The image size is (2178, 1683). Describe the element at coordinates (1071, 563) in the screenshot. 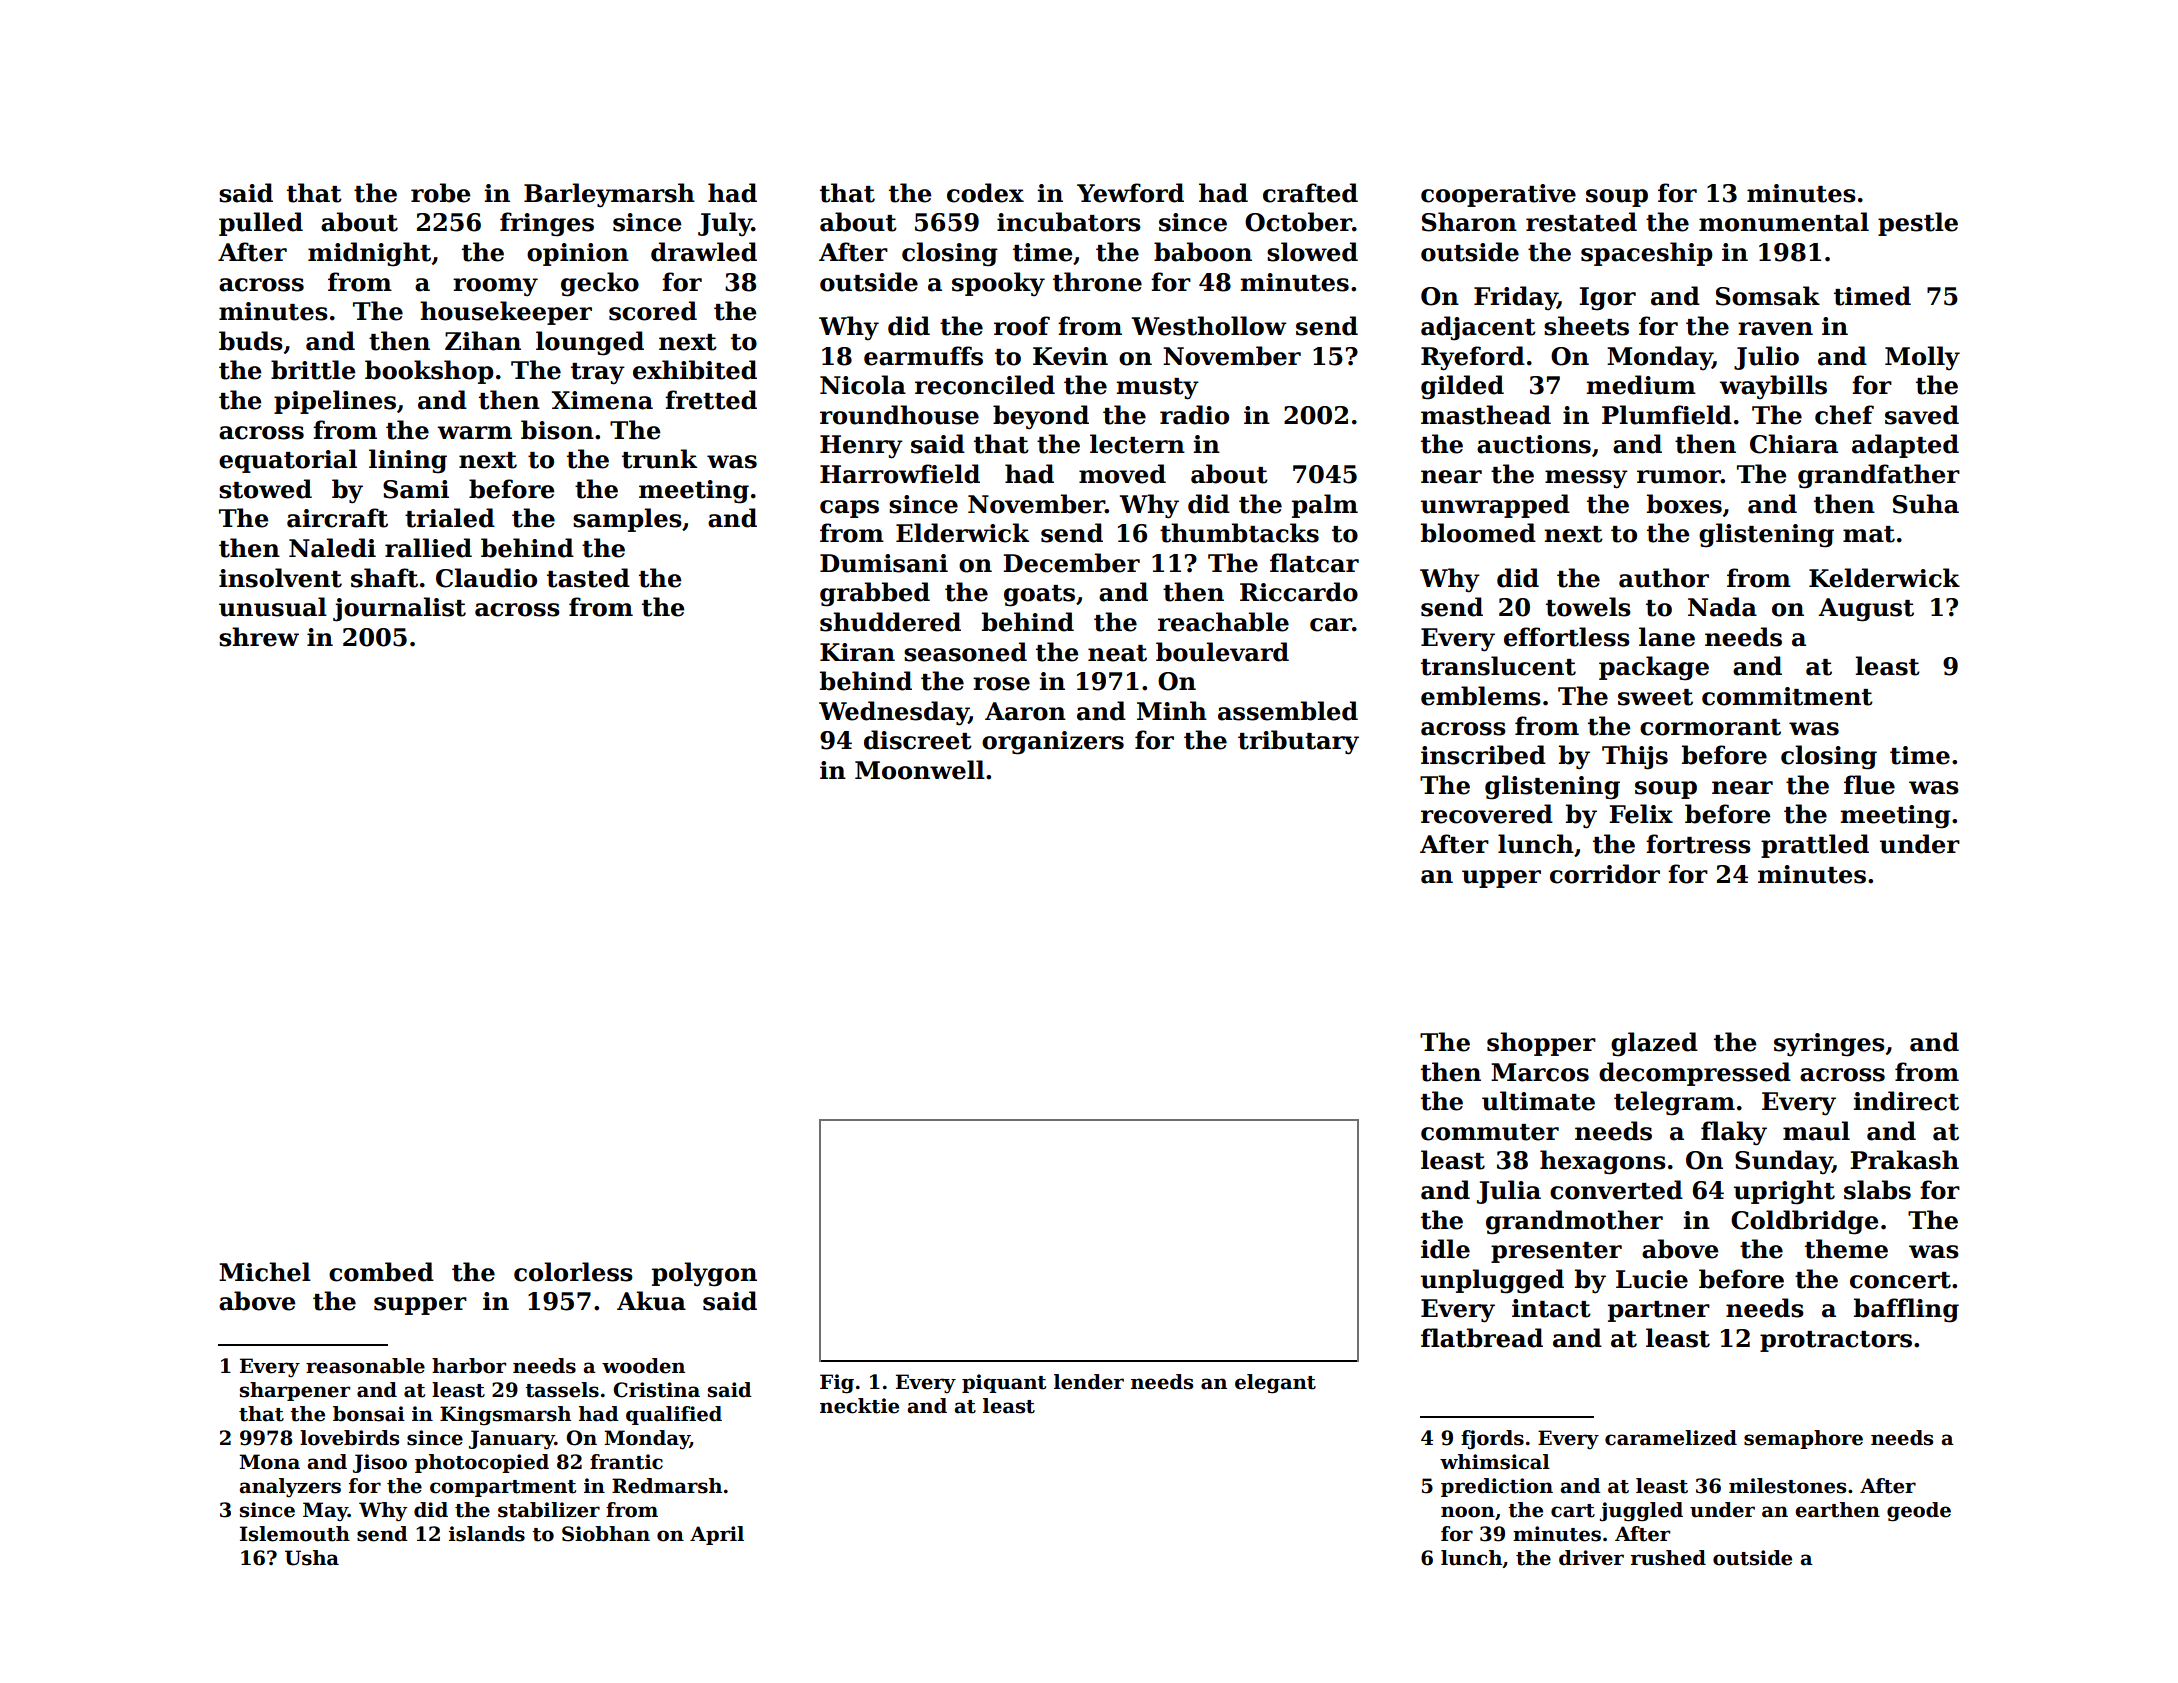

I see `December` at that location.
